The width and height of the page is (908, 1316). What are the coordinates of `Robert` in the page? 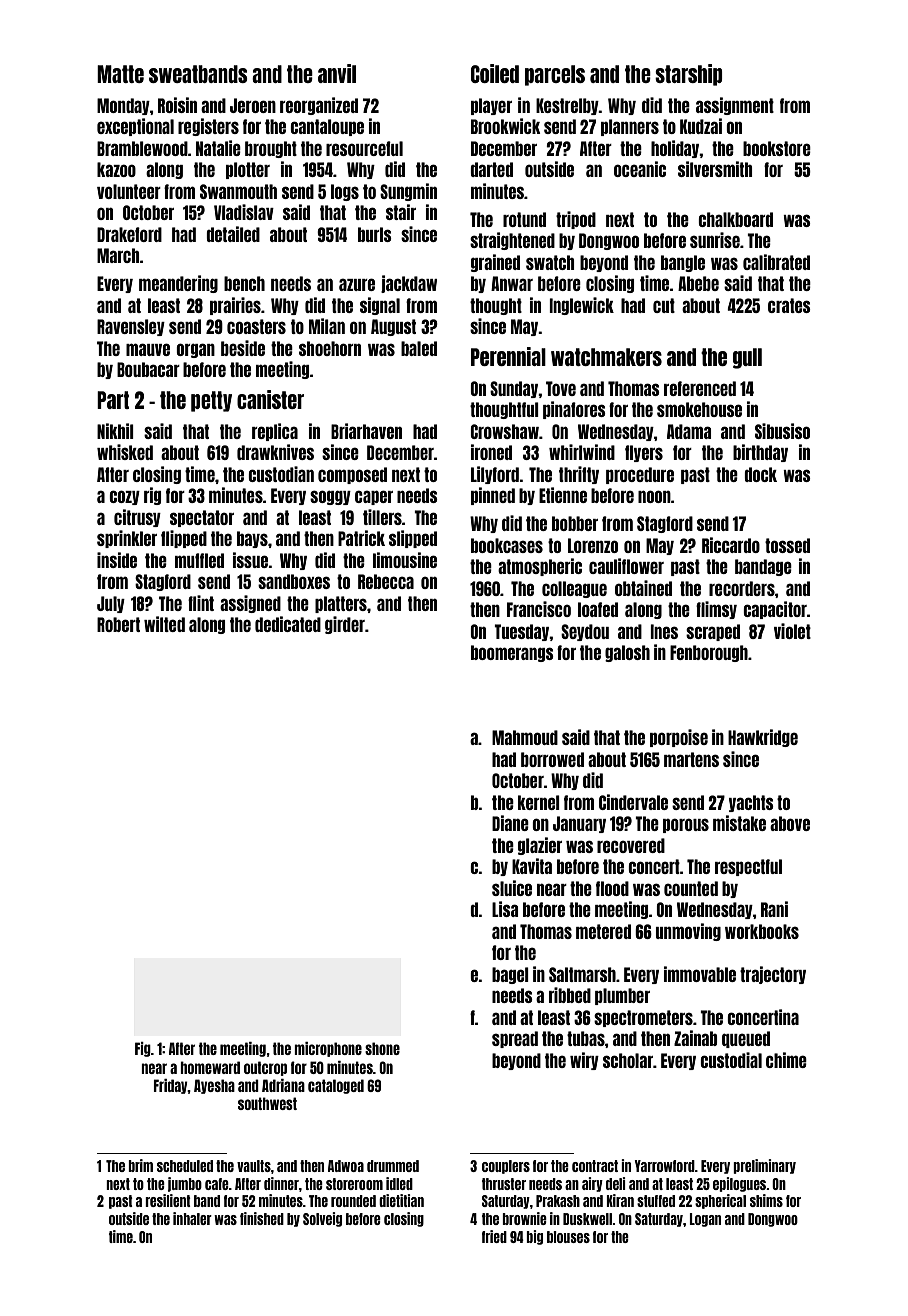 It's located at (118, 624).
